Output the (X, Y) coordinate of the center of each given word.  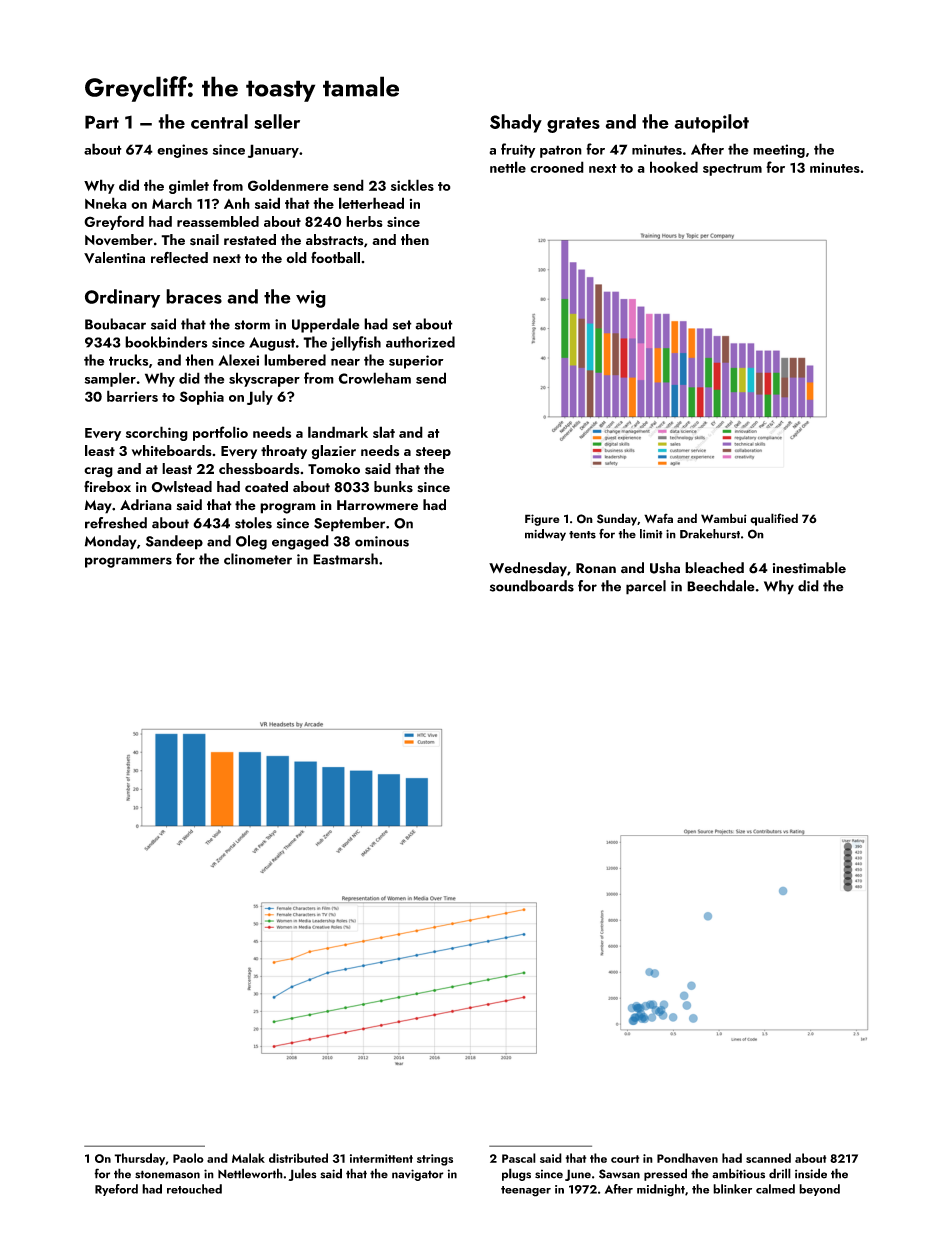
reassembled (218, 221)
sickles (412, 185)
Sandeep (174, 542)
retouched (194, 1189)
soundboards (532, 586)
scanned (768, 1158)
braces (194, 296)
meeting (779, 151)
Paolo (188, 1158)
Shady (516, 123)
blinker (732, 1189)
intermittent (381, 1158)
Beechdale (721, 586)
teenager (526, 1191)
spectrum (732, 170)
